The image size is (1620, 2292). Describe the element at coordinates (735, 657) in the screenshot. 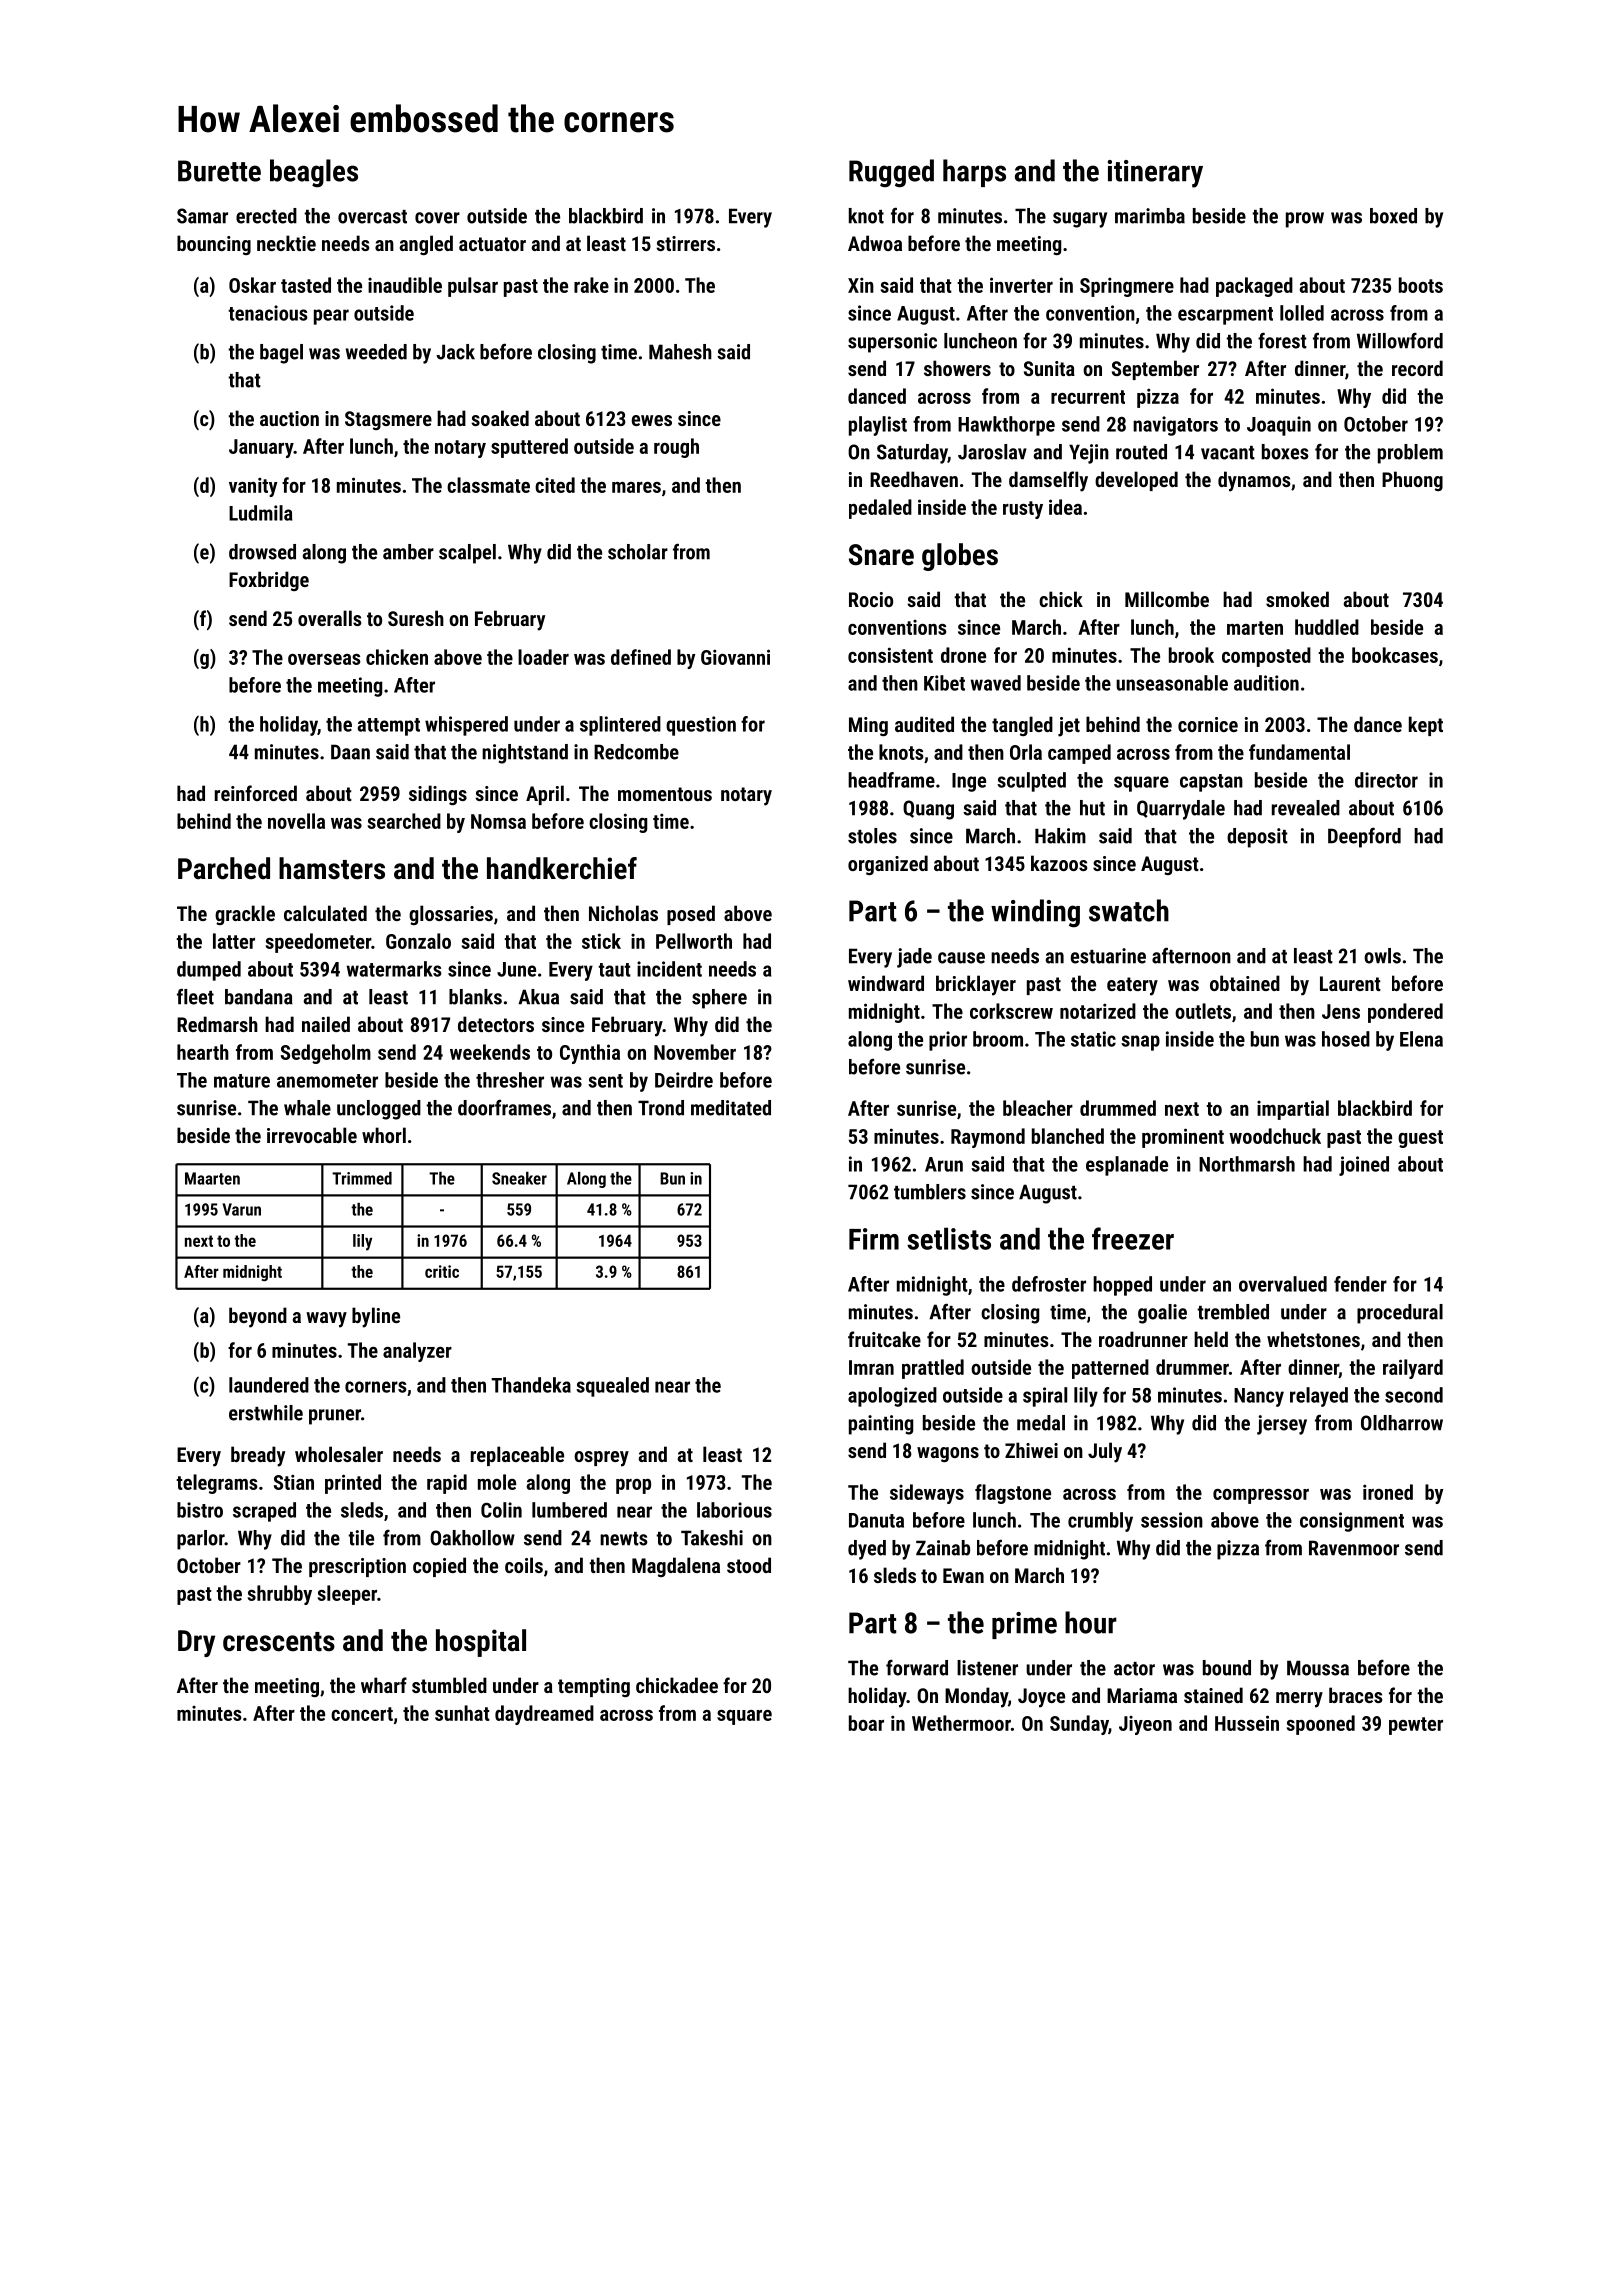

I see `Giovanni` at that location.
